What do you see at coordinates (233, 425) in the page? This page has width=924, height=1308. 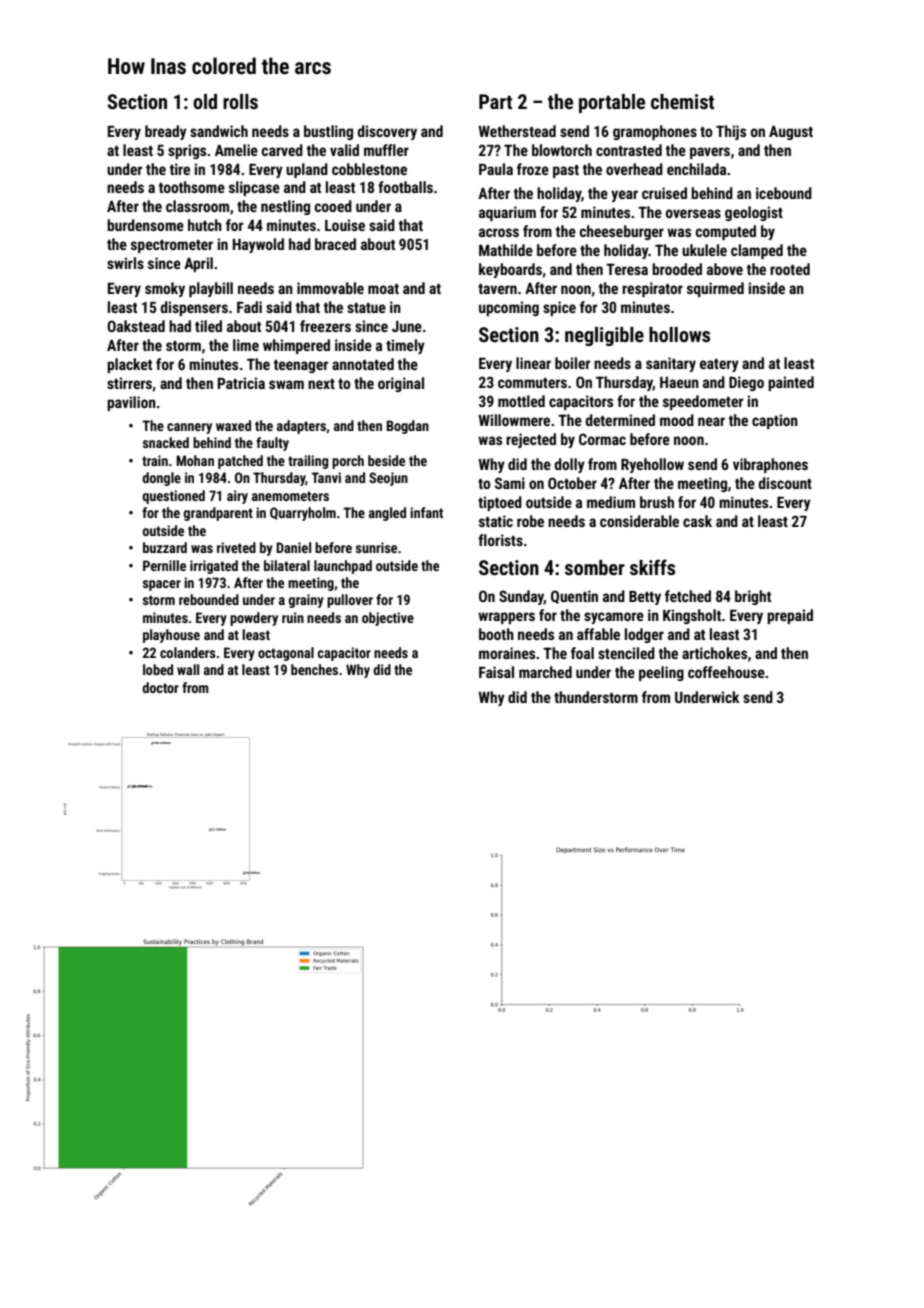 I see `waxed` at bounding box center [233, 425].
